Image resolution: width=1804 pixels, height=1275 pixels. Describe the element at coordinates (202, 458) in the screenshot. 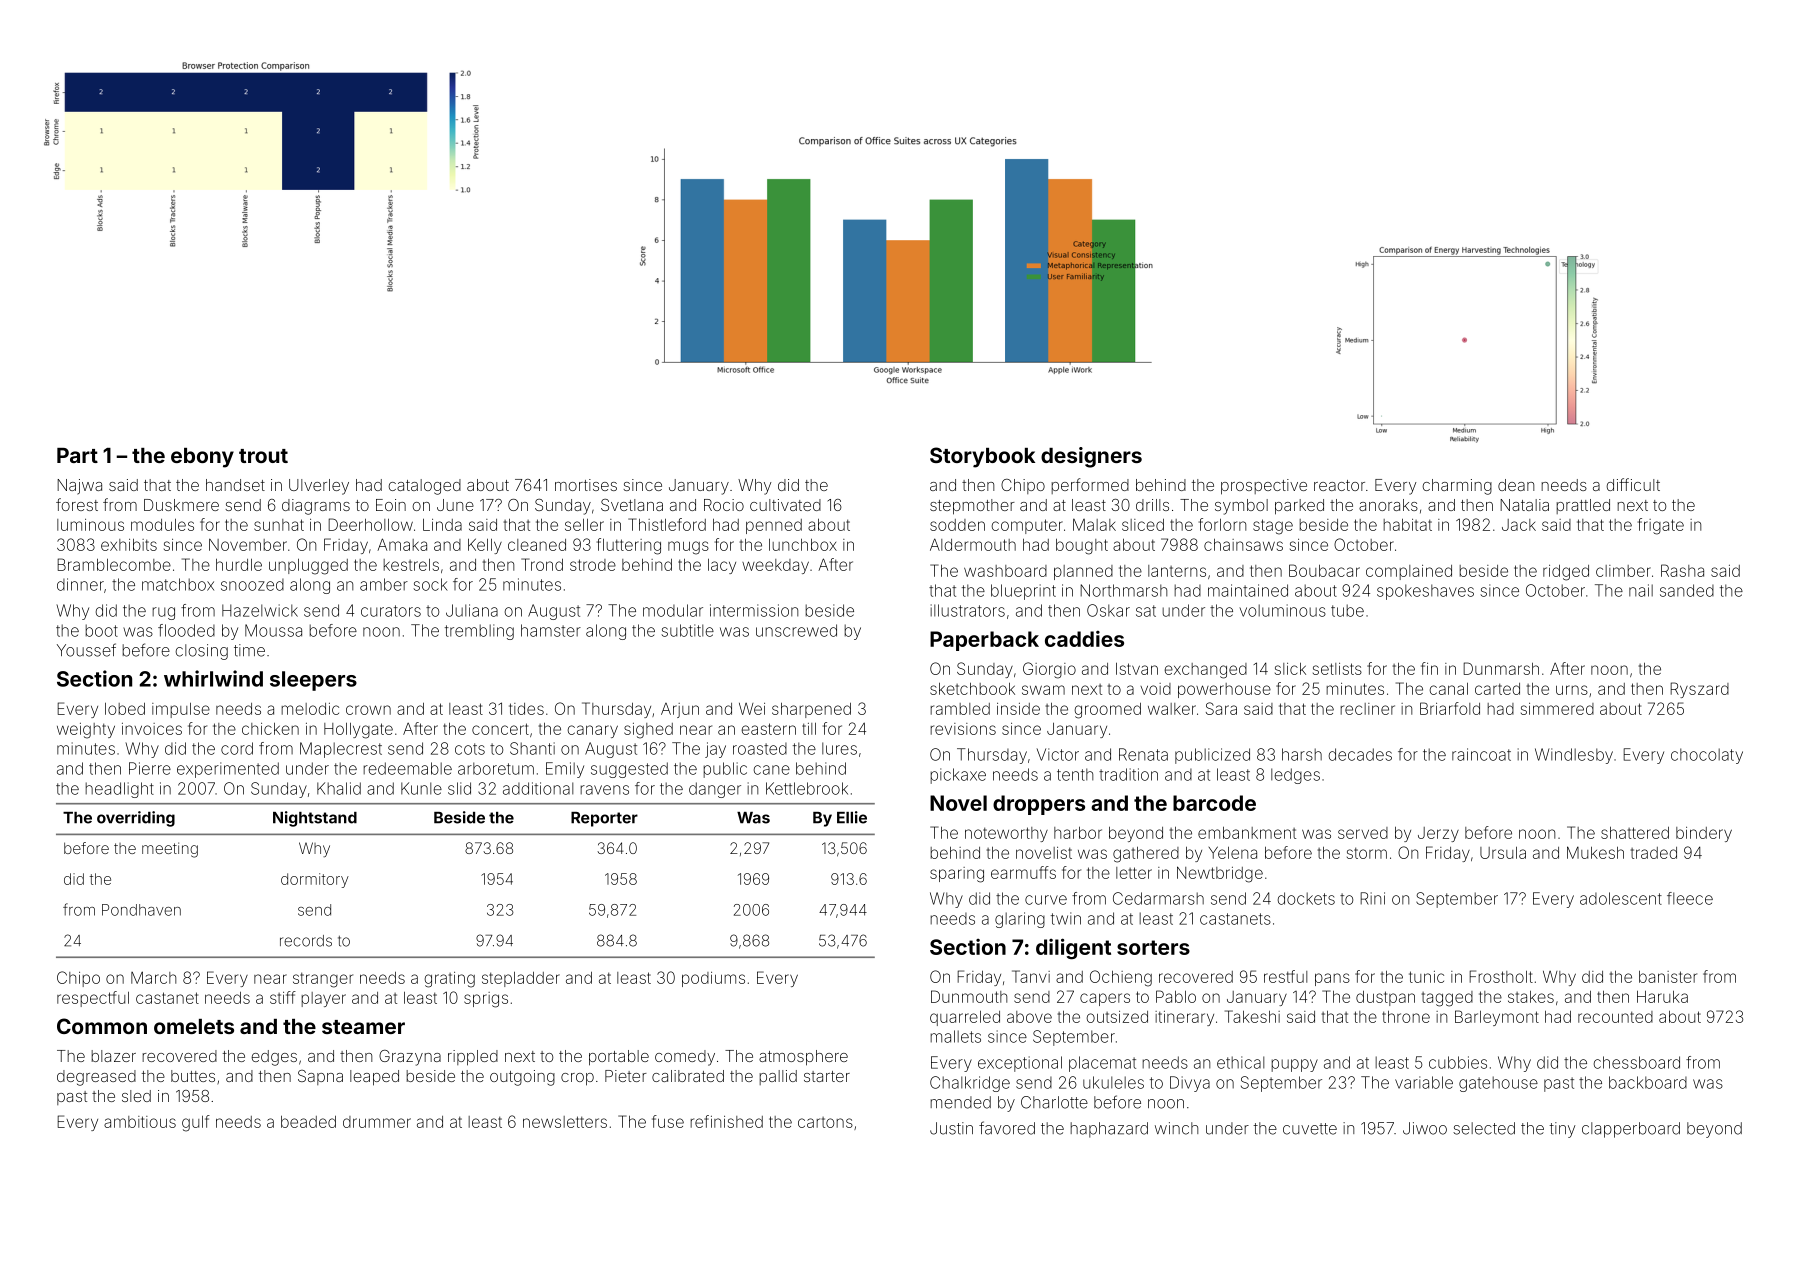

I see `ebony` at that location.
